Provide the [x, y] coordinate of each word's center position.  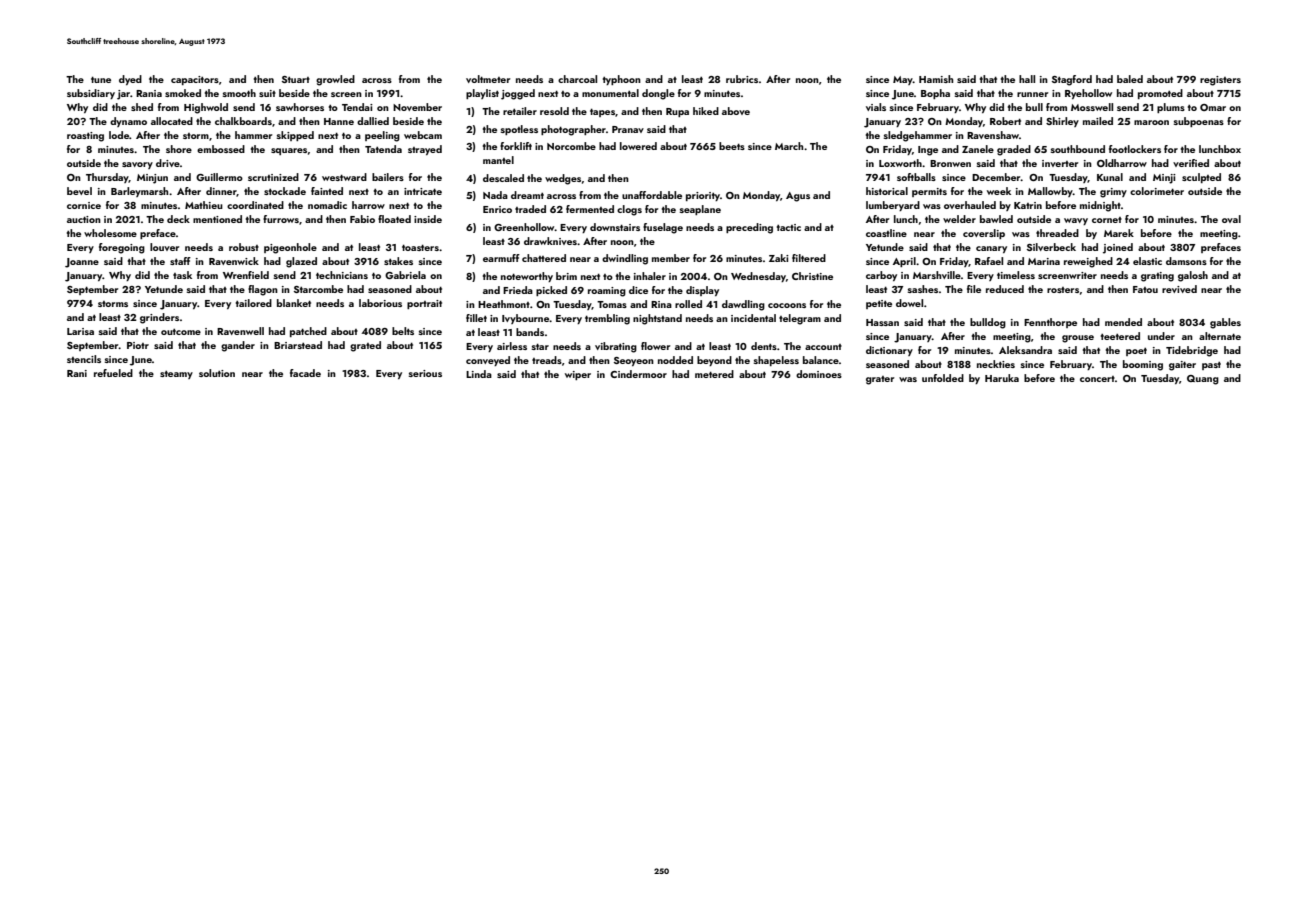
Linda [479, 374]
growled [335, 80]
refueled [113, 373]
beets [732, 146]
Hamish [936, 79]
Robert [1005, 121]
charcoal [577, 79]
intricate [423, 191]
